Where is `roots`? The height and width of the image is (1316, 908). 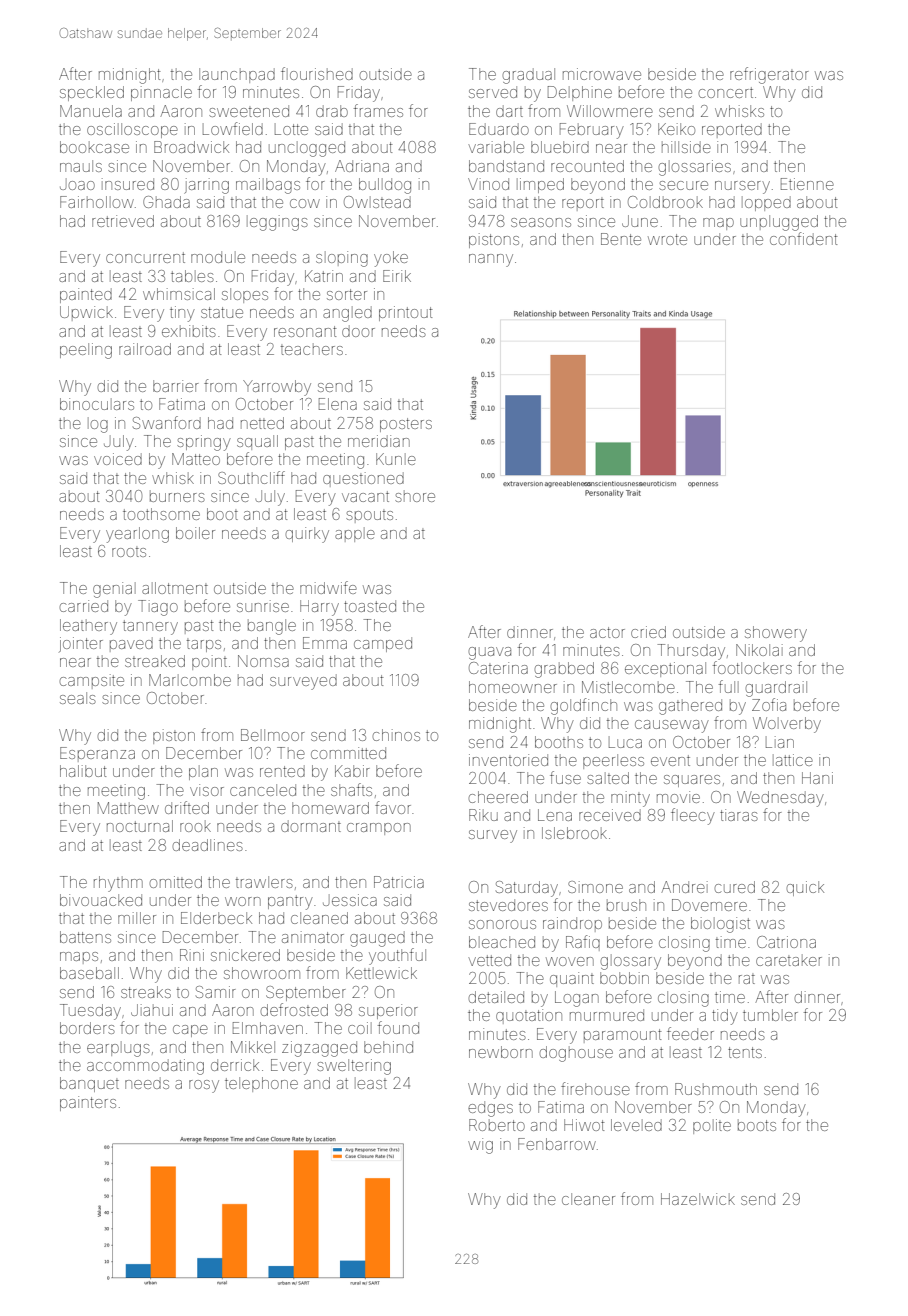
roots is located at coordinates (129, 552).
